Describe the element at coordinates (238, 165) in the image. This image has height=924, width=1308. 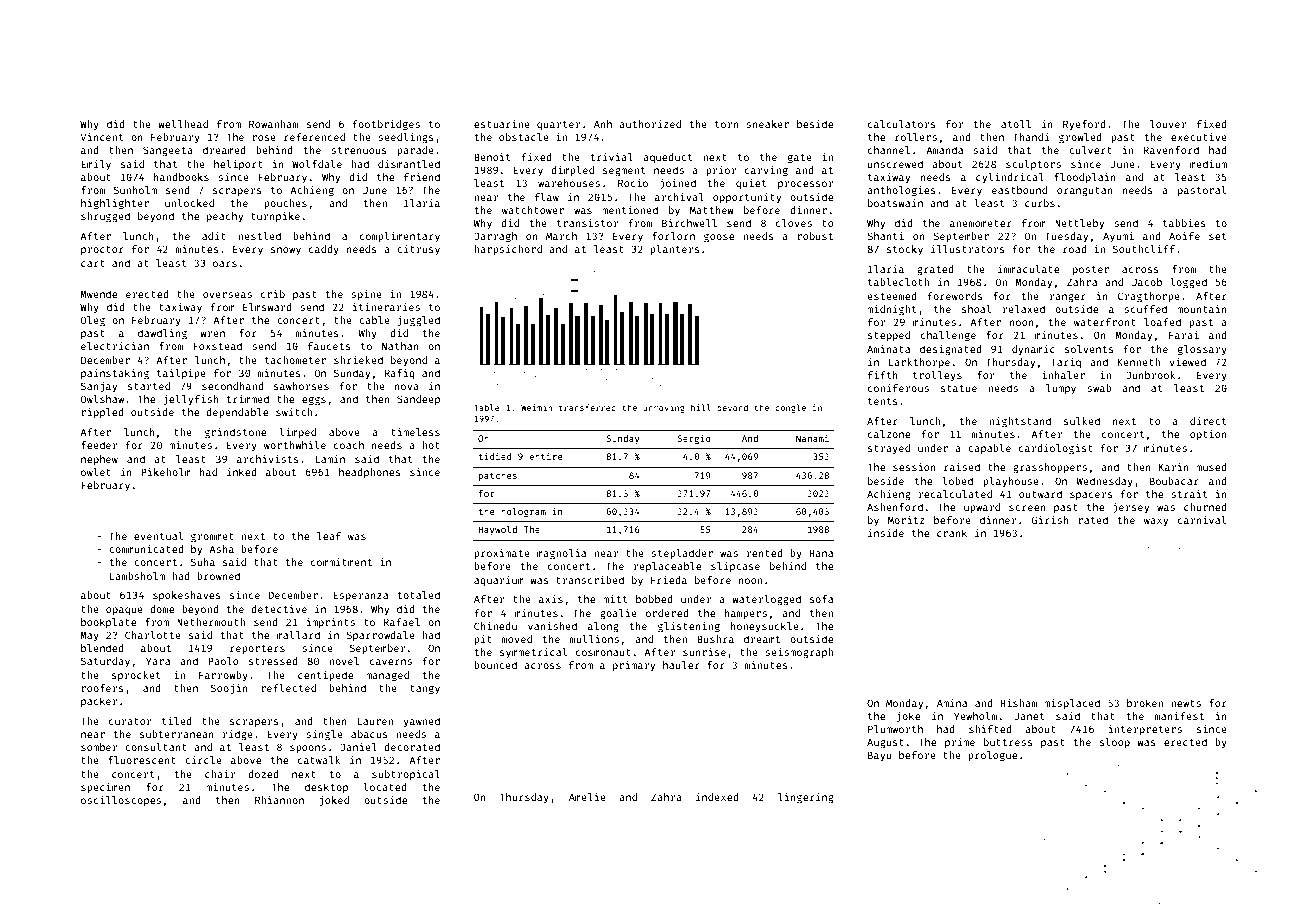
I see `heliport` at that location.
